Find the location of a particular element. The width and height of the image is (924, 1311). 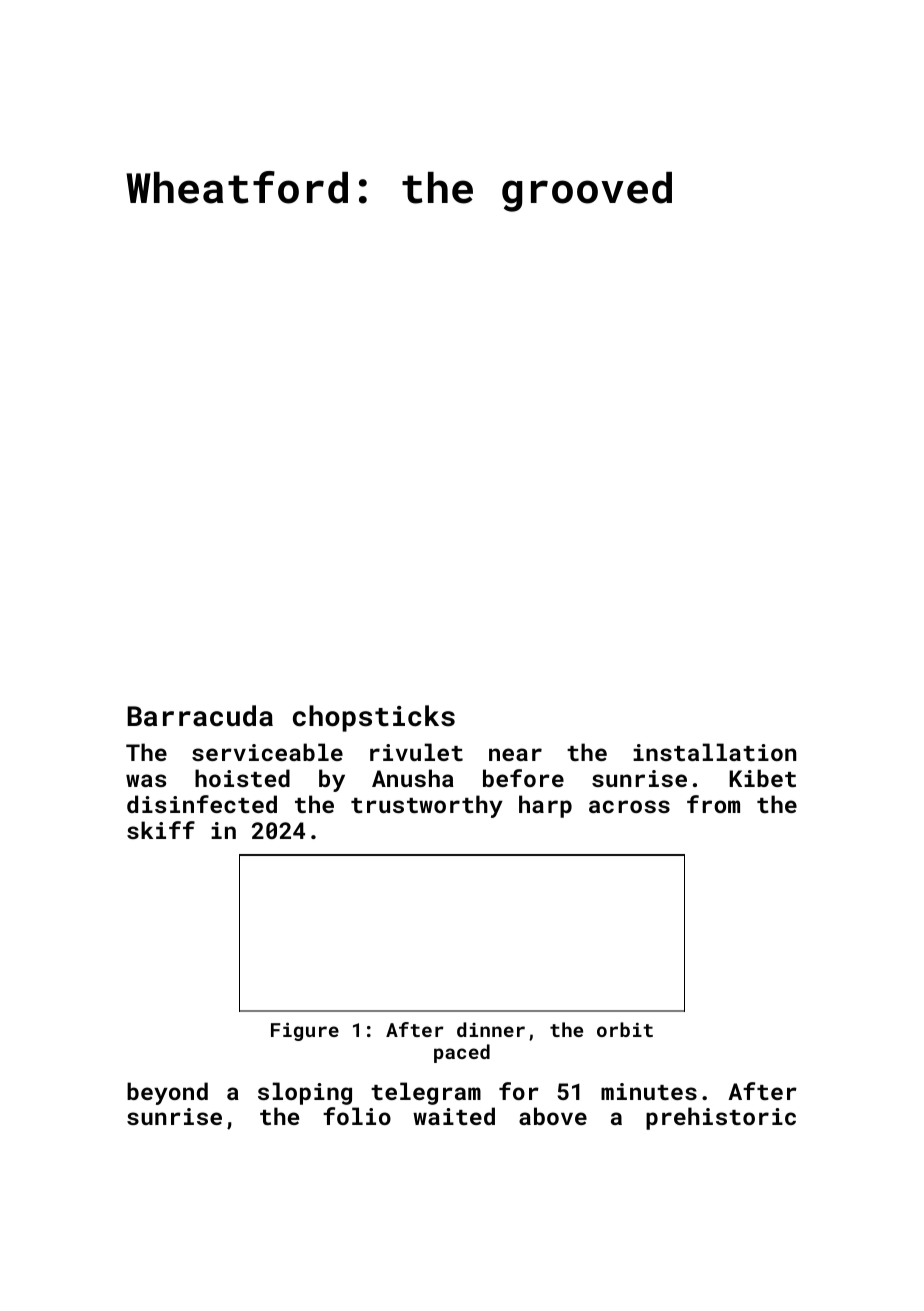

Figure is located at coordinates (305, 1031).
